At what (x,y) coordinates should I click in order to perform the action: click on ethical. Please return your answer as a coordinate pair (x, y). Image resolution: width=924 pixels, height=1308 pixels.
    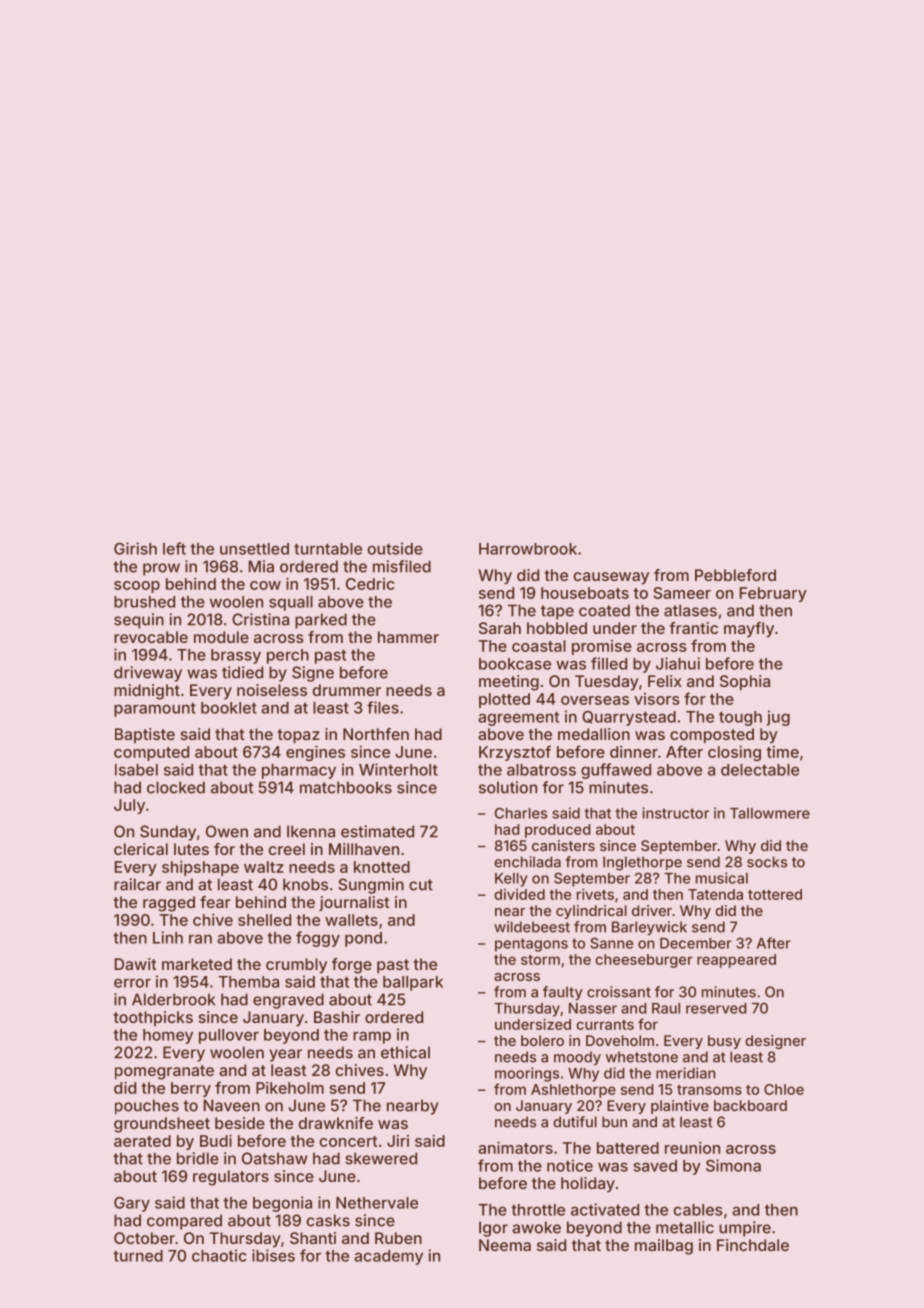
    Looking at the image, I should click on (405, 1052).
